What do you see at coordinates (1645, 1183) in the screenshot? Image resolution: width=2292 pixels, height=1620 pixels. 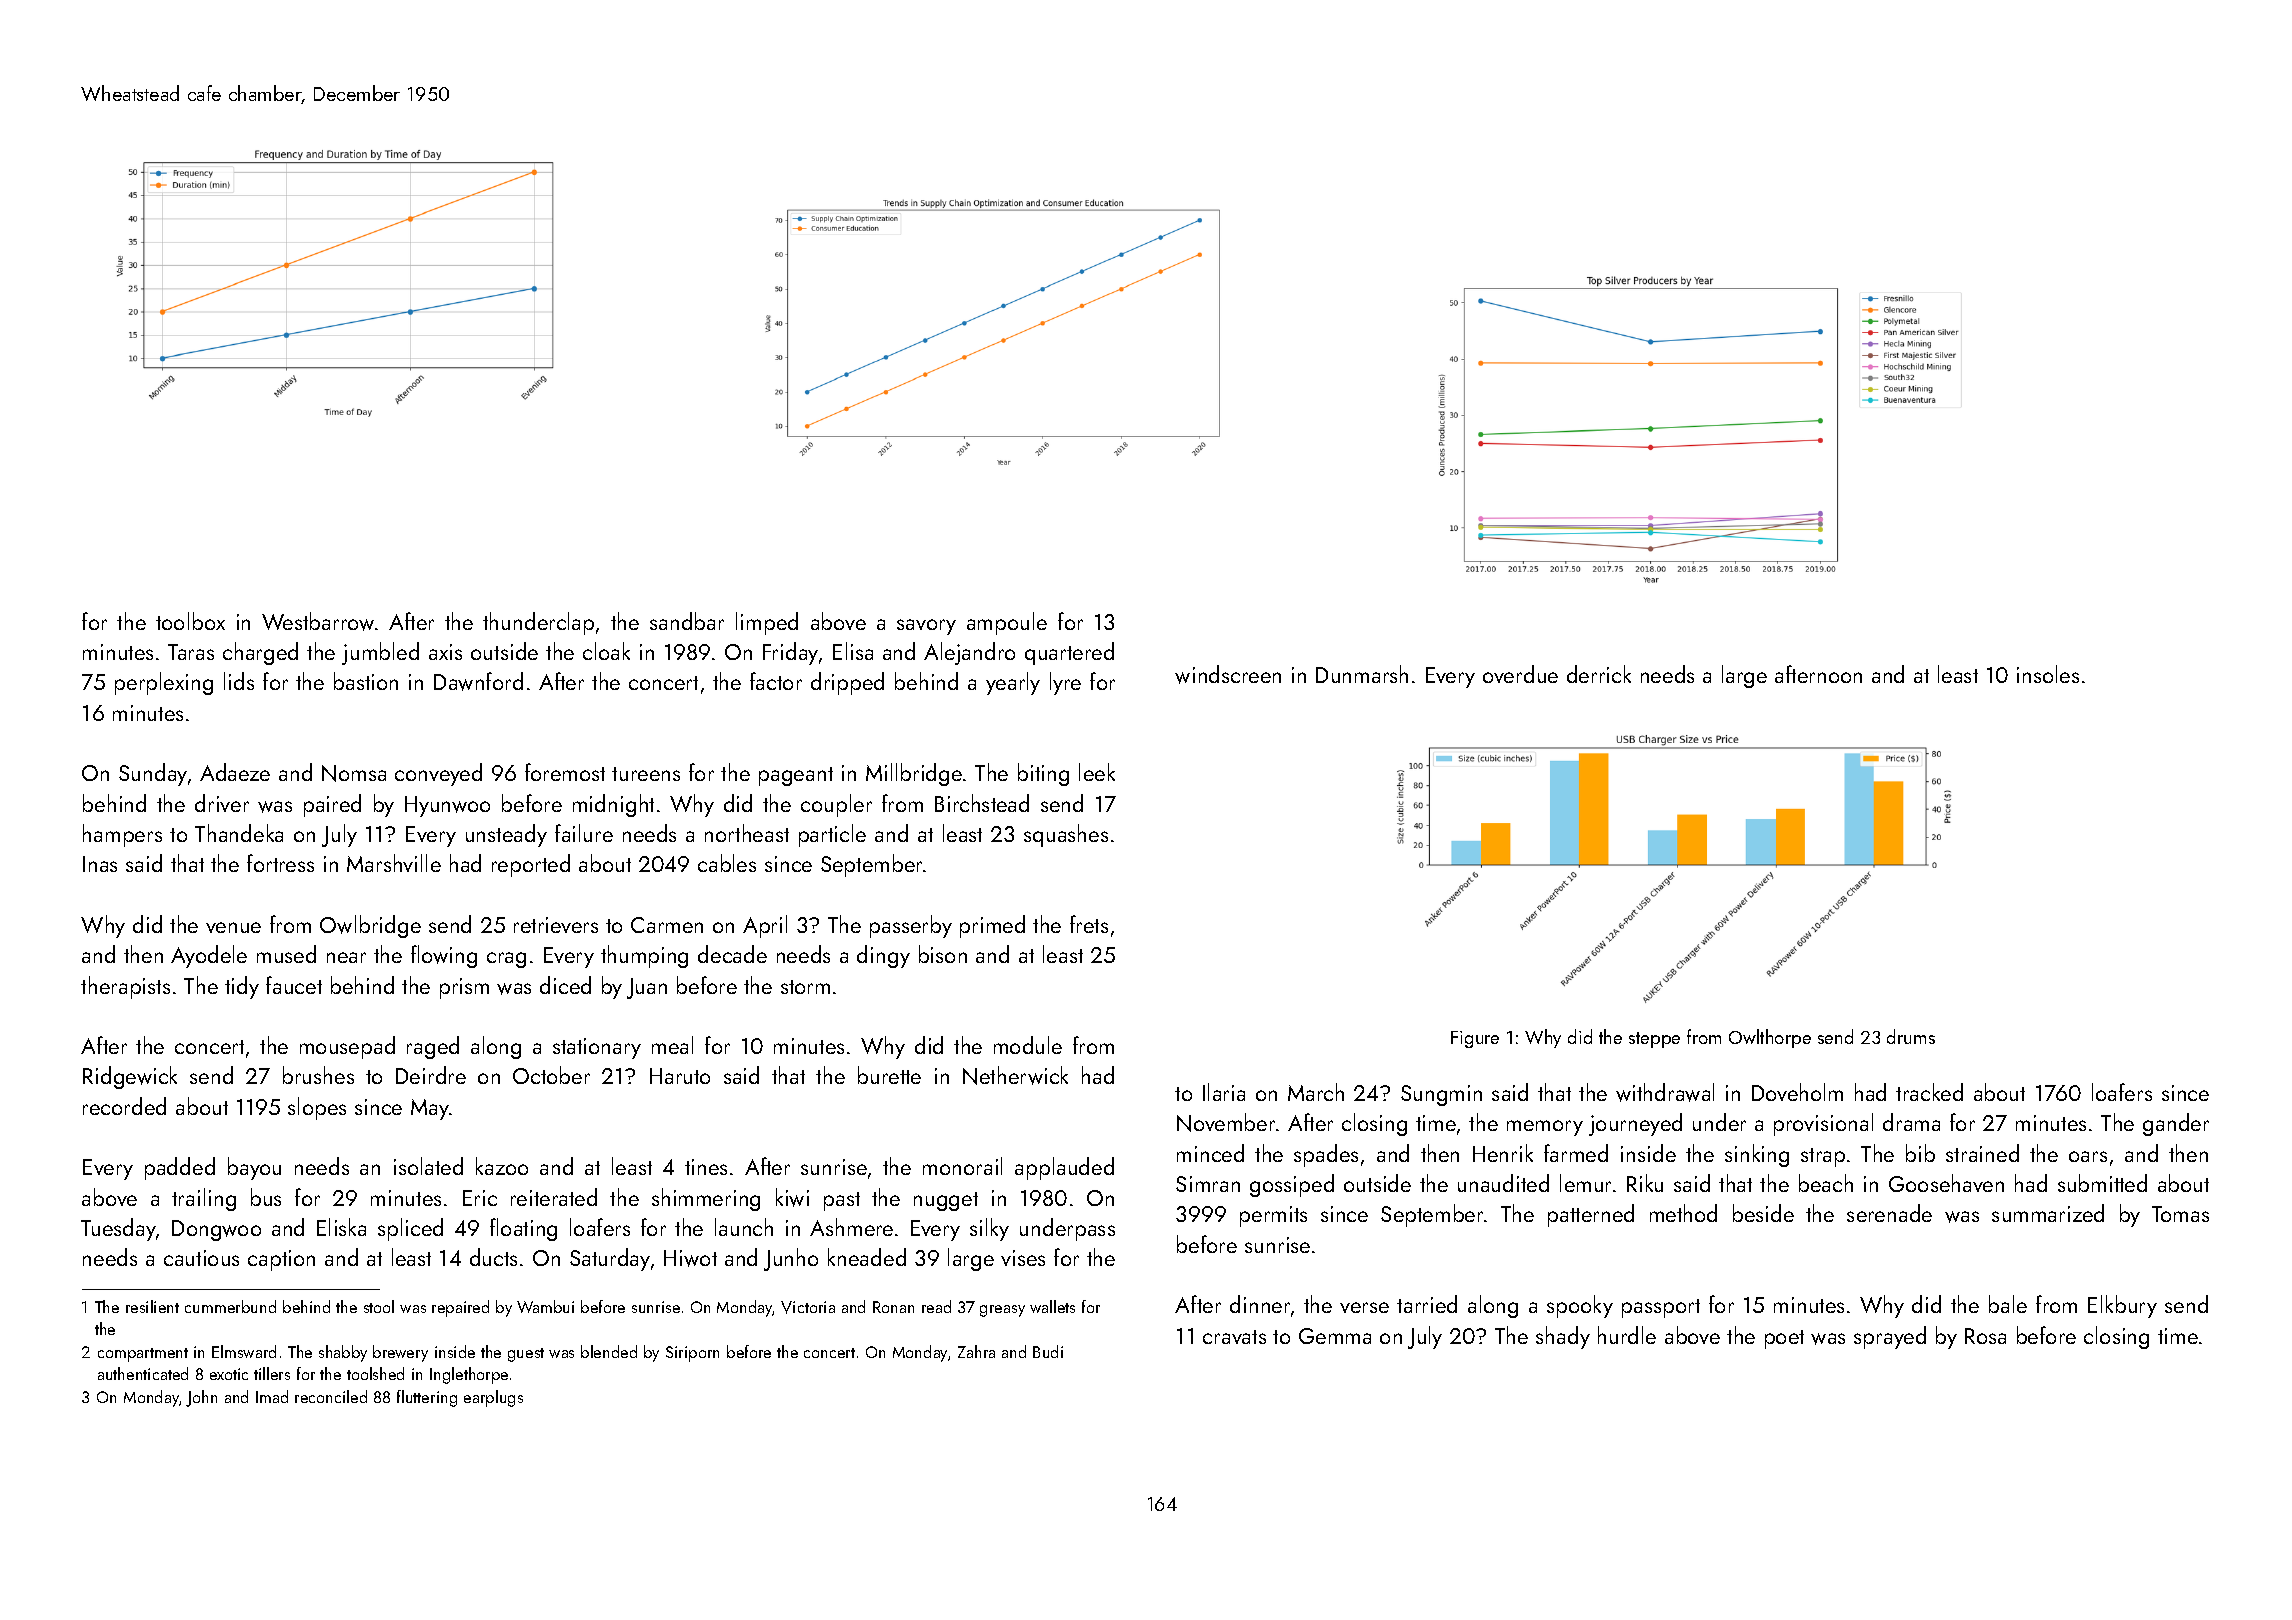 I see `Riku` at bounding box center [1645, 1183].
